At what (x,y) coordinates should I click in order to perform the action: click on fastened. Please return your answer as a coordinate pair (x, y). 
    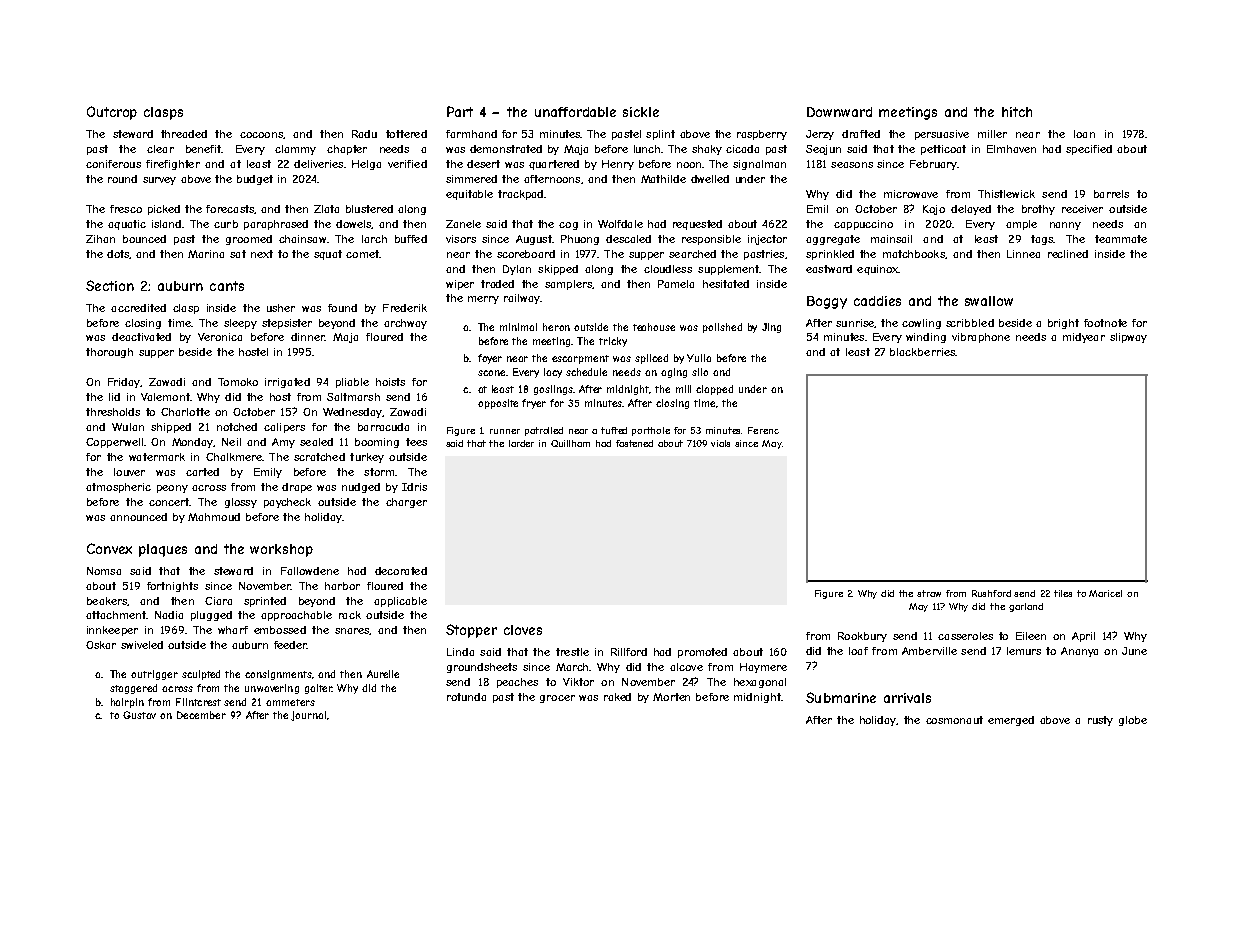
    Looking at the image, I should click on (634, 443).
